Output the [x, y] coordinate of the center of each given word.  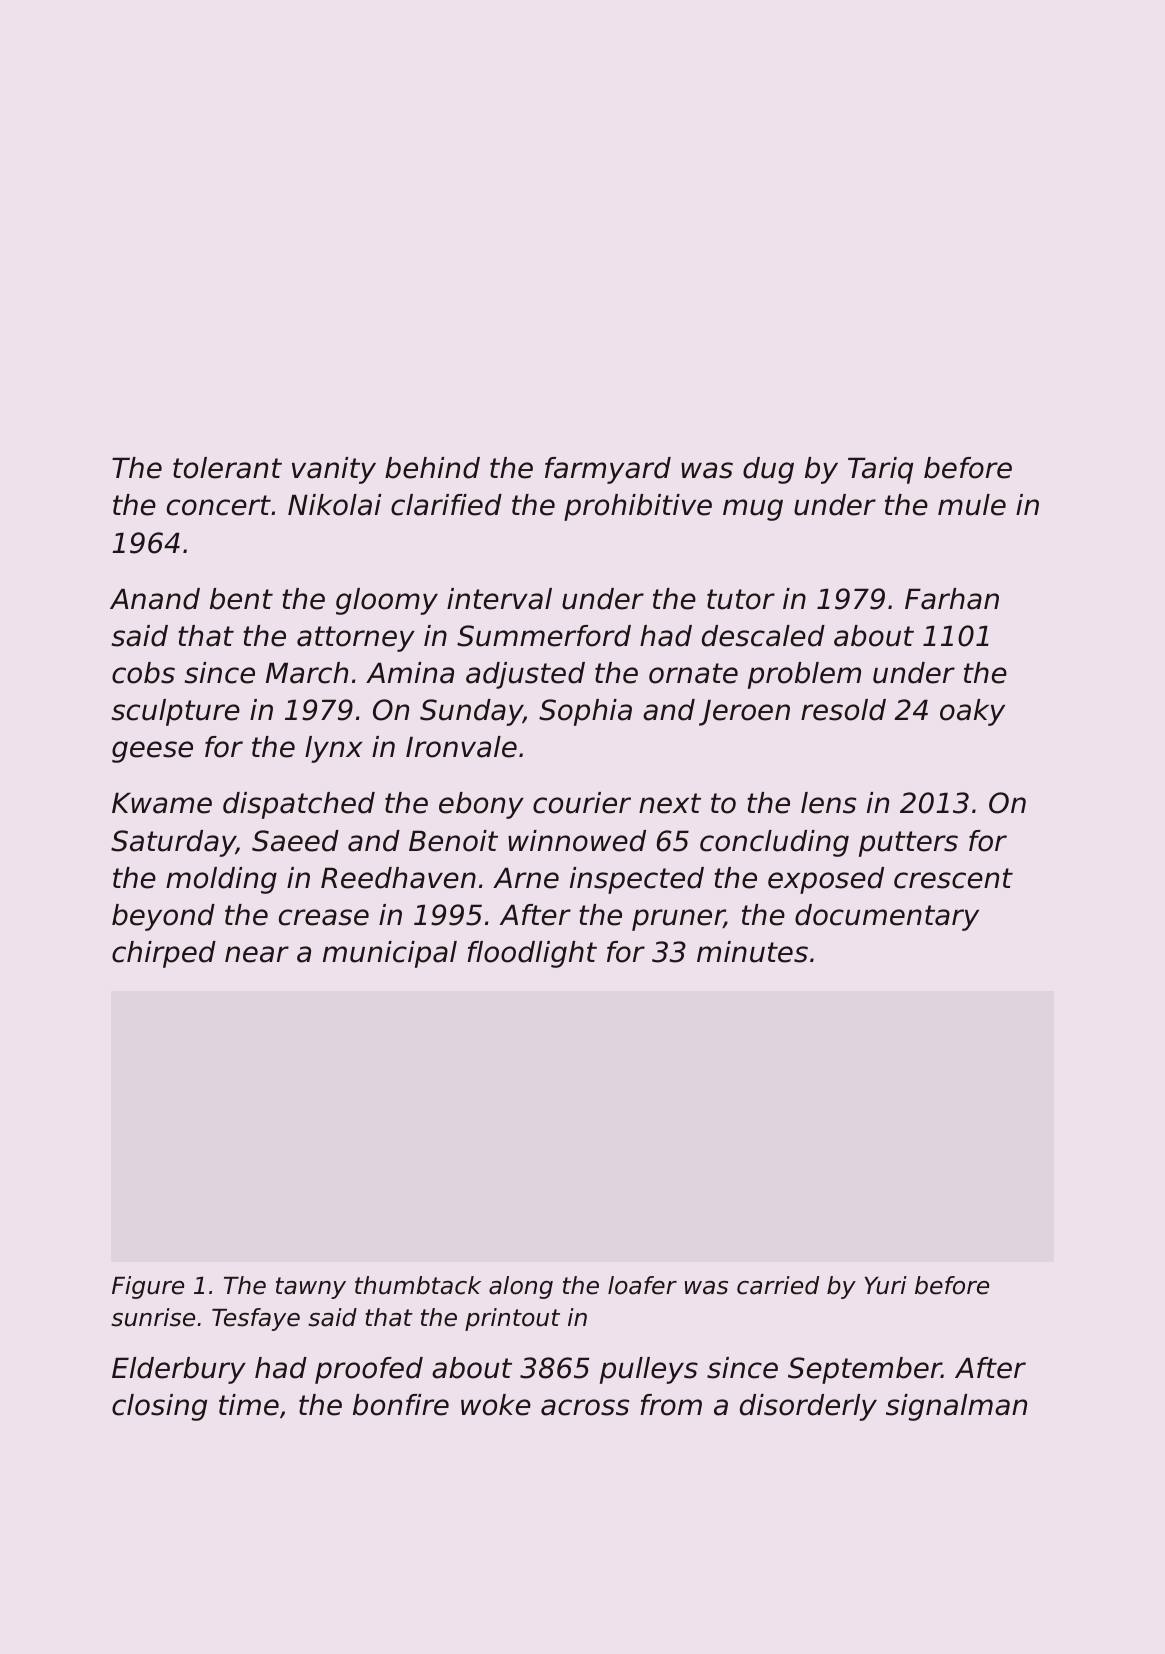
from [671, 1405]
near [257, 954]
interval [499, 599]
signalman [956, 1407]
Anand [155, 599]
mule [972, 505]
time [249, 1405]
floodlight [532, 954]
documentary [887, 917]
